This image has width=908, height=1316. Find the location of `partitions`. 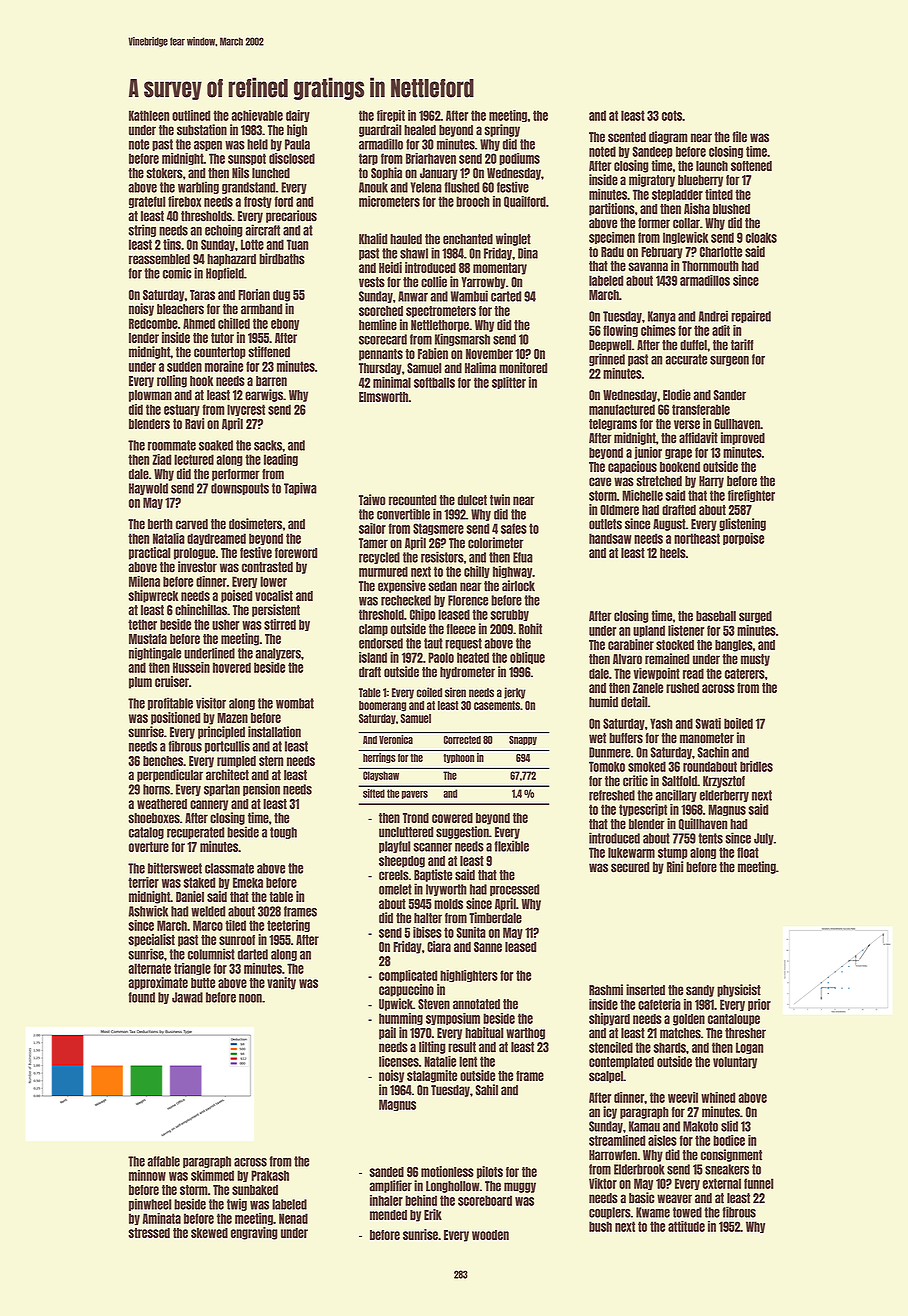

partitions is located at coordinates (612, 209).
